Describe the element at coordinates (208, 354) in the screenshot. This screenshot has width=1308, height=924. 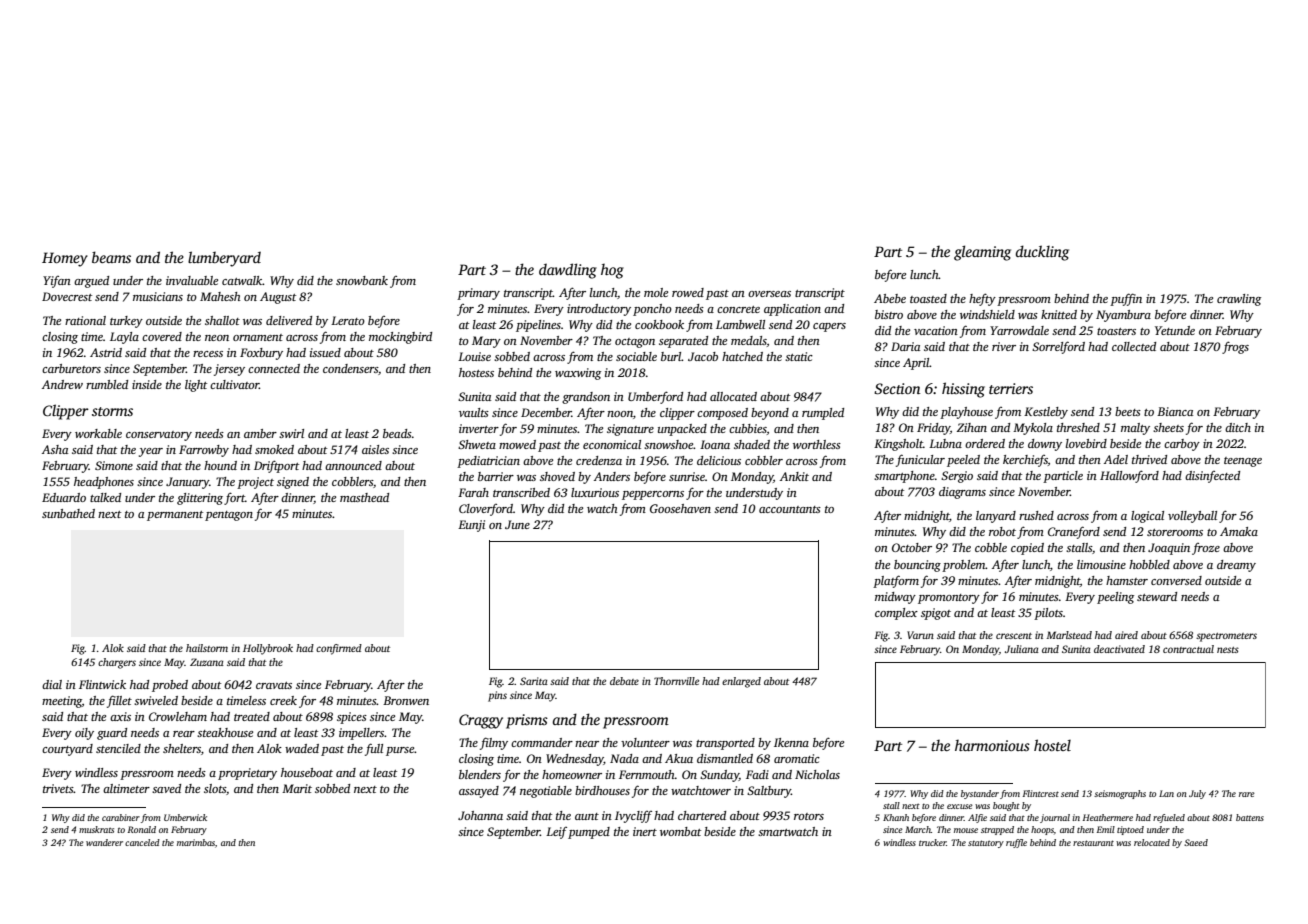
I see `recess` at that location.
